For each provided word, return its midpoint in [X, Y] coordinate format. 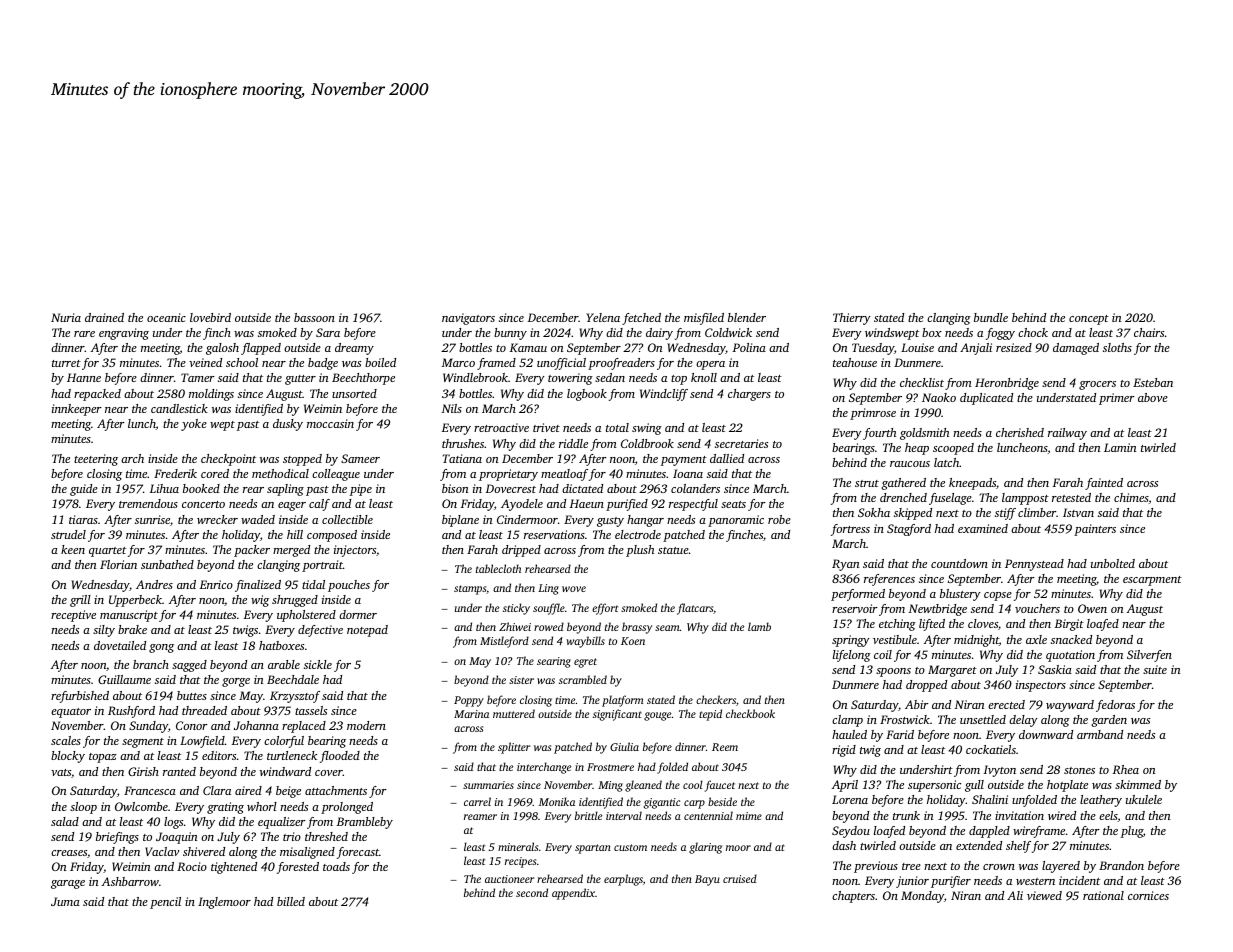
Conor [192, 725]
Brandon [1121, 865]
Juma [65, 901]
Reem [725, 747]
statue [673, 550]
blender [747, 317]
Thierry [852, 319]
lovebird [210, 317]
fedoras [1115, 706]
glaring [705, 848]
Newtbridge [938, 610]
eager [292, 506]
